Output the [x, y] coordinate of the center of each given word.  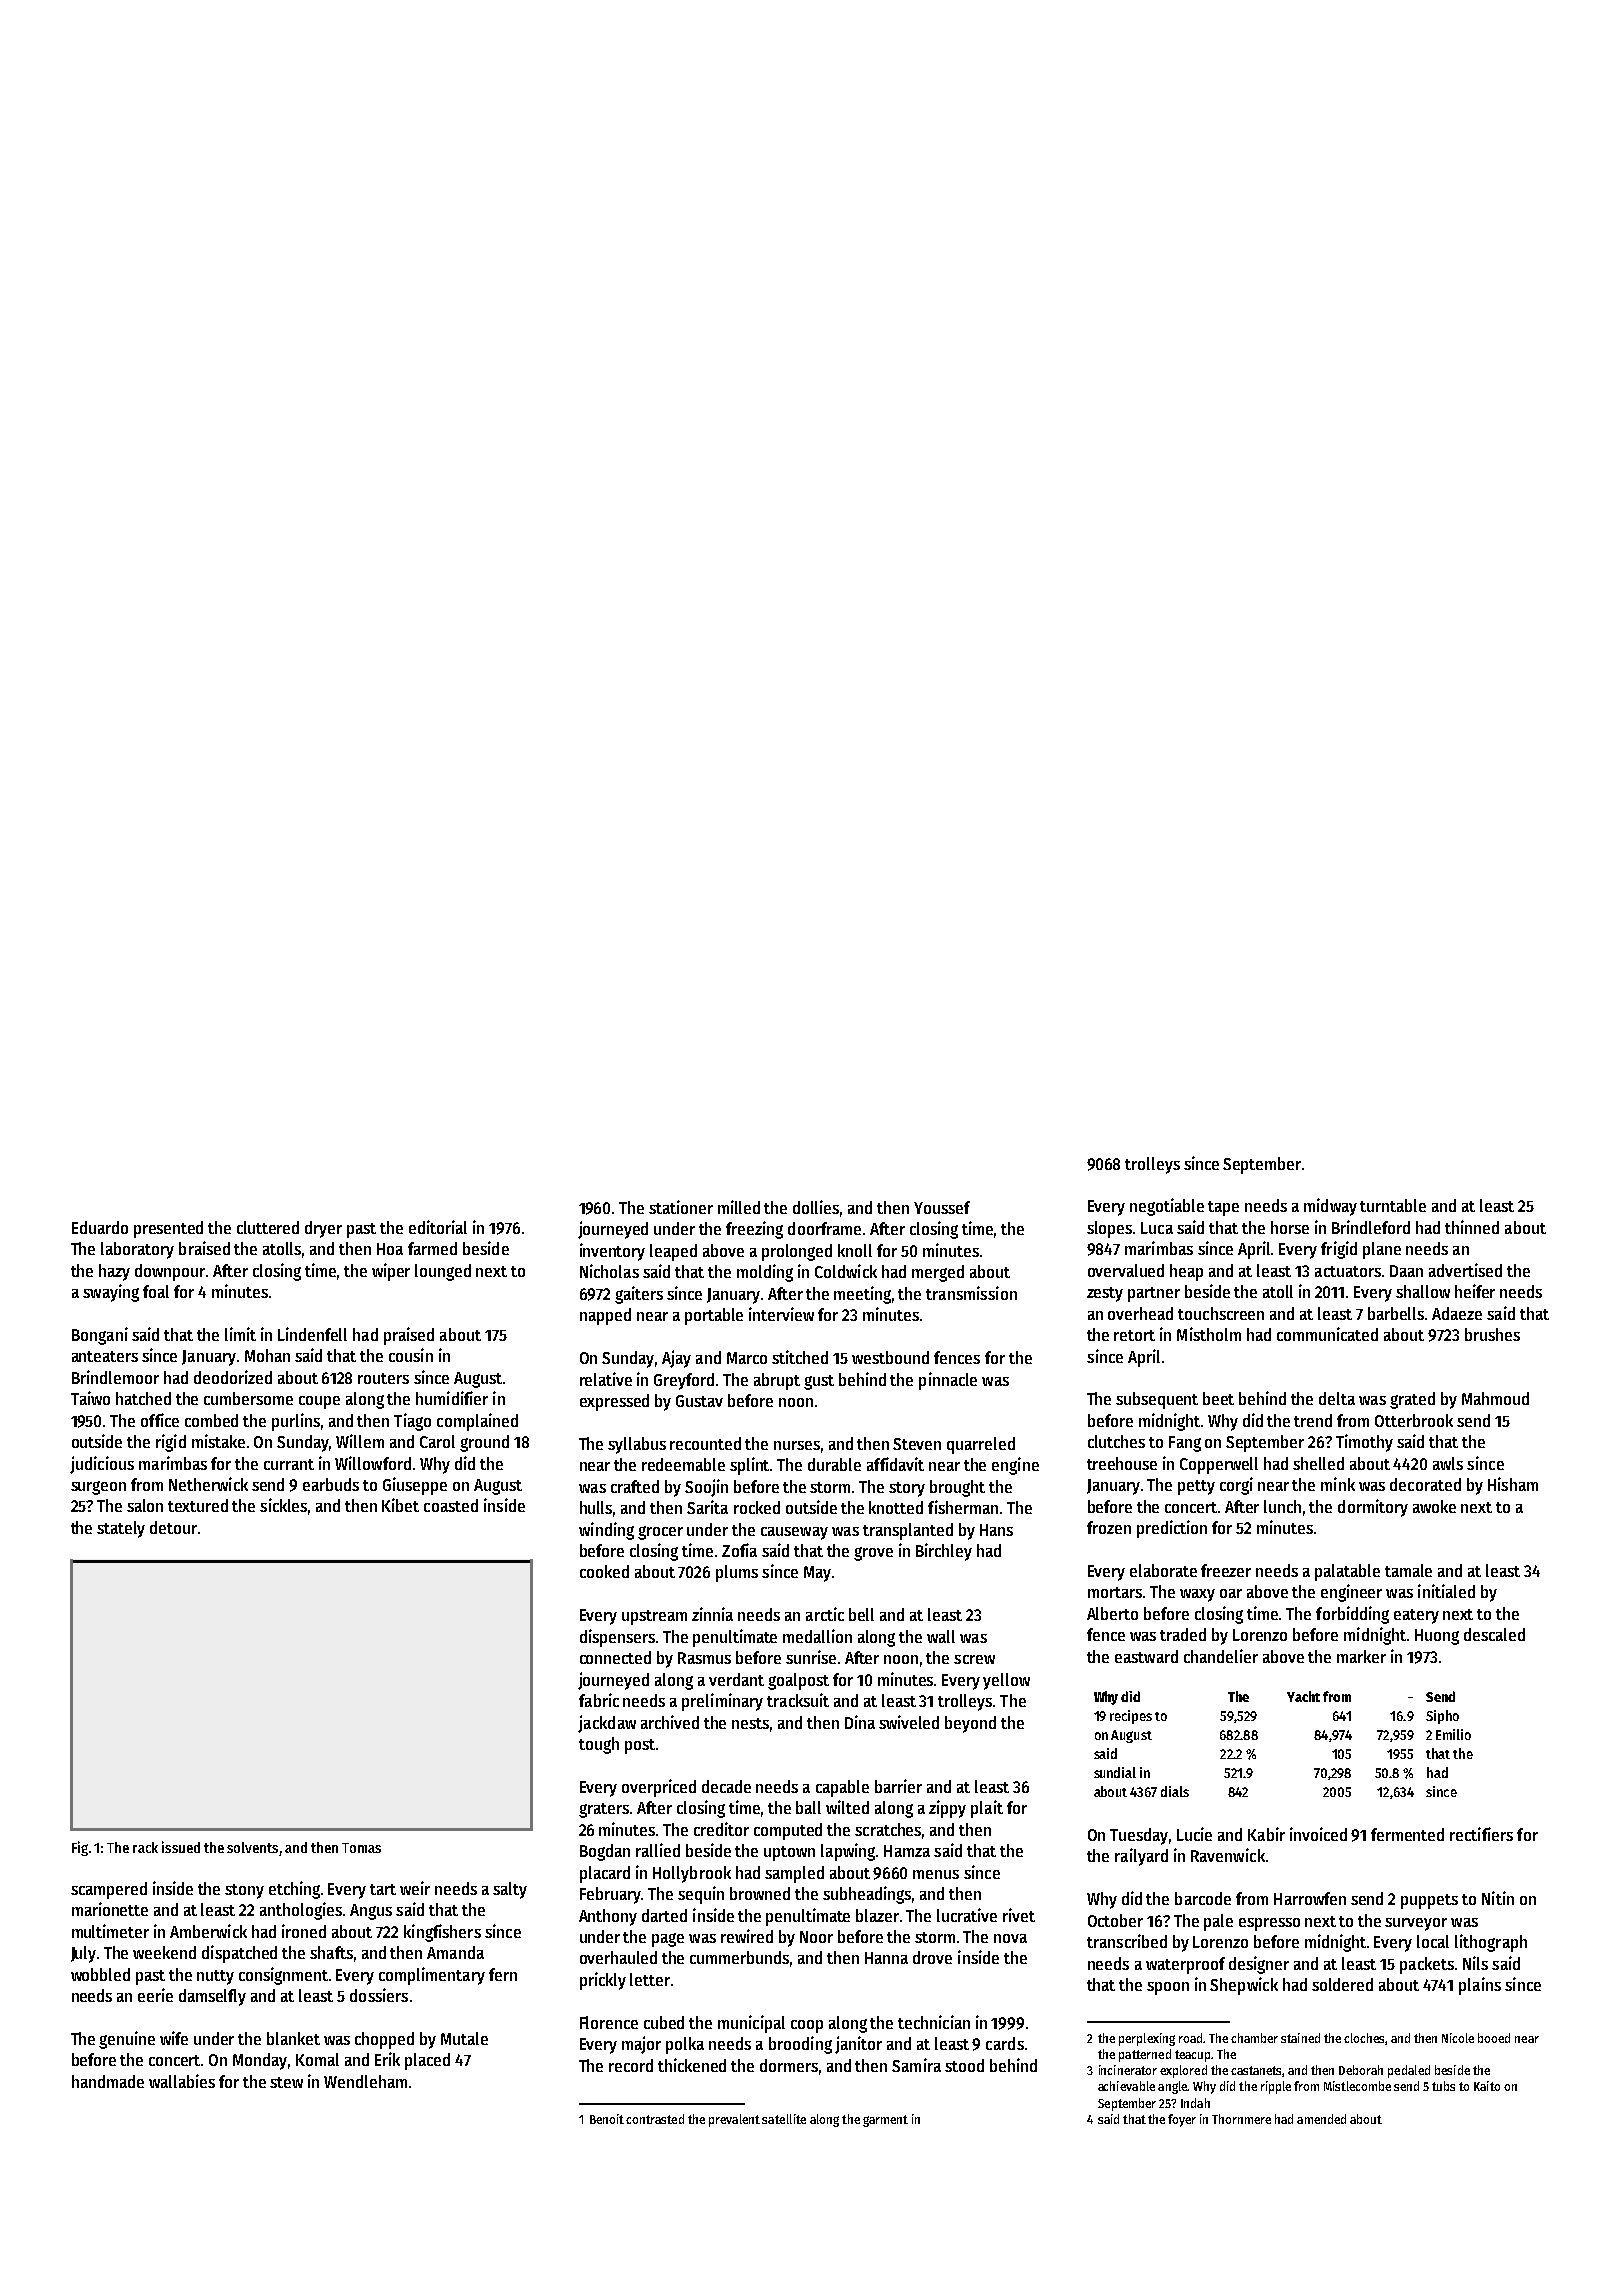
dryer [323, 1229]
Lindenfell [312, 1334]
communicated [1327, 1334]
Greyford [684, 1381]
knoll [855, 1250]
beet [1218, 1398]
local [1433, 1941]
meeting [862, 1295]
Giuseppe [415, 1486]
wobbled [100, 1974]
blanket [293, 2038]
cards [1005, 2043]
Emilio [1453, 1734]
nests [750, 1723]
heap [1186, 1272]
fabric [599, 1700]
